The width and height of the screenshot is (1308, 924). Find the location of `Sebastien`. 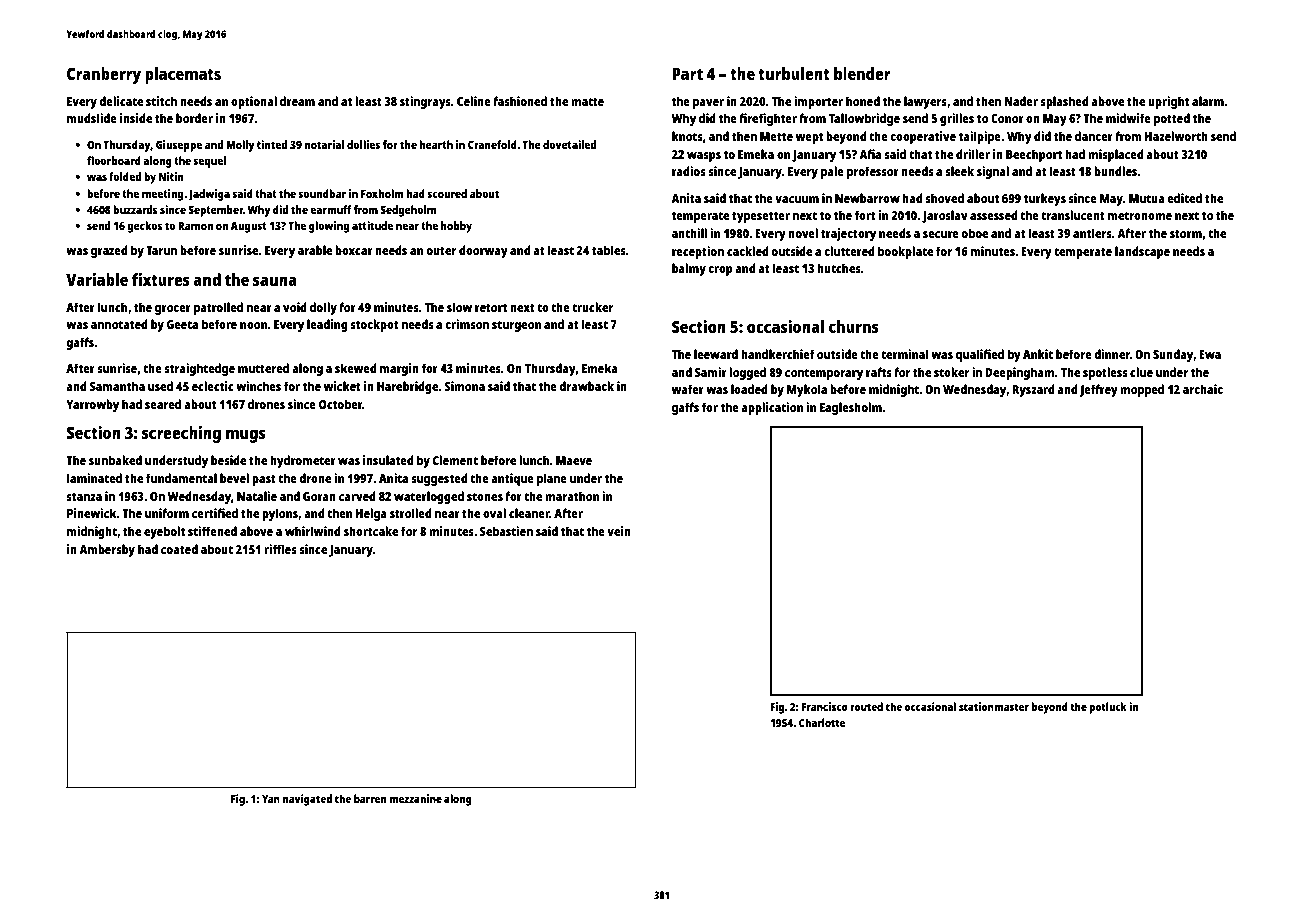

Sebastien is located at coordinates (506, 531).
